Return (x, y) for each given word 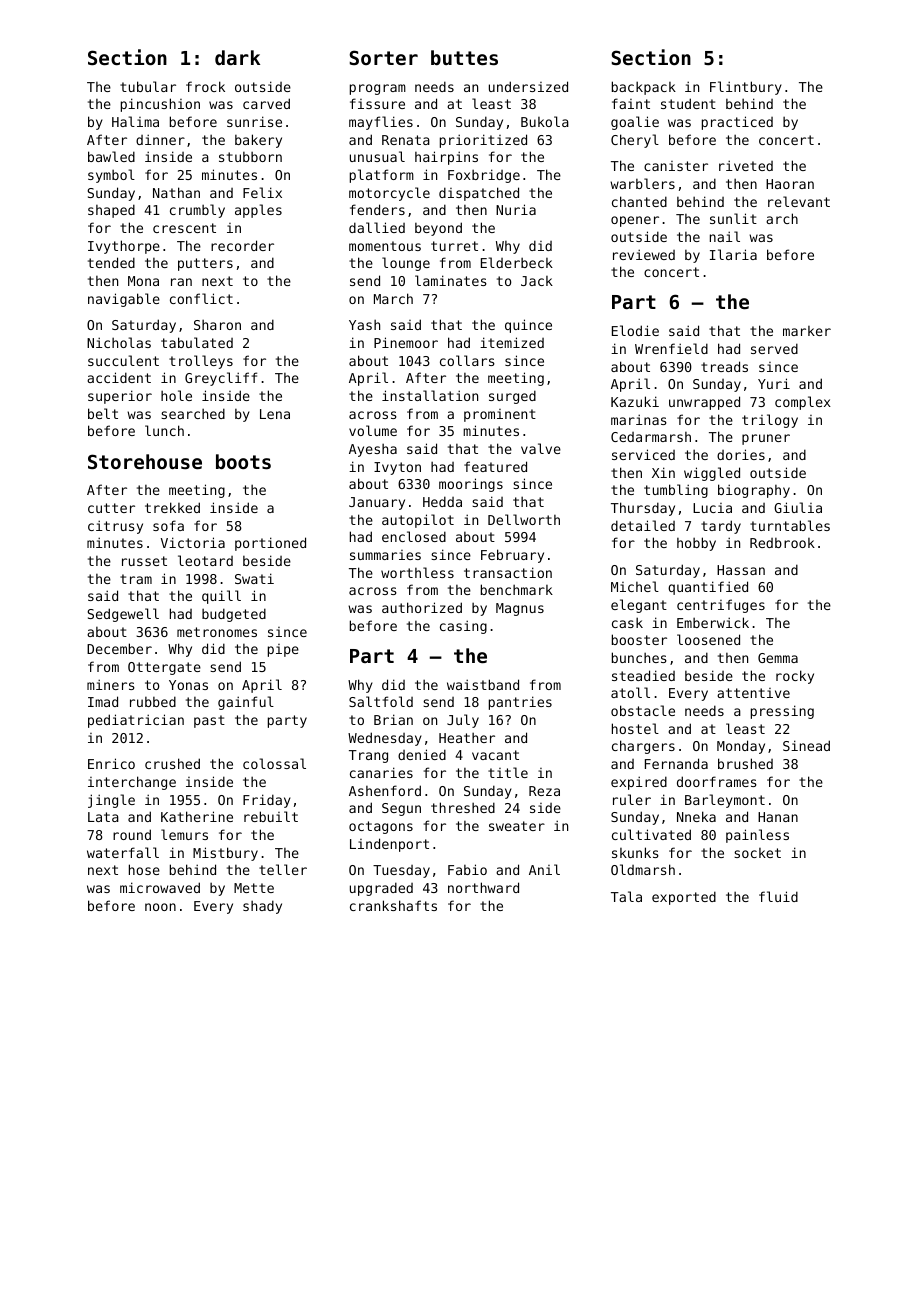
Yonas (188, 685)
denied (422, 754)
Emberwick (713, 622)
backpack (644, 88)
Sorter (383, 57)
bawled (111, 156)
